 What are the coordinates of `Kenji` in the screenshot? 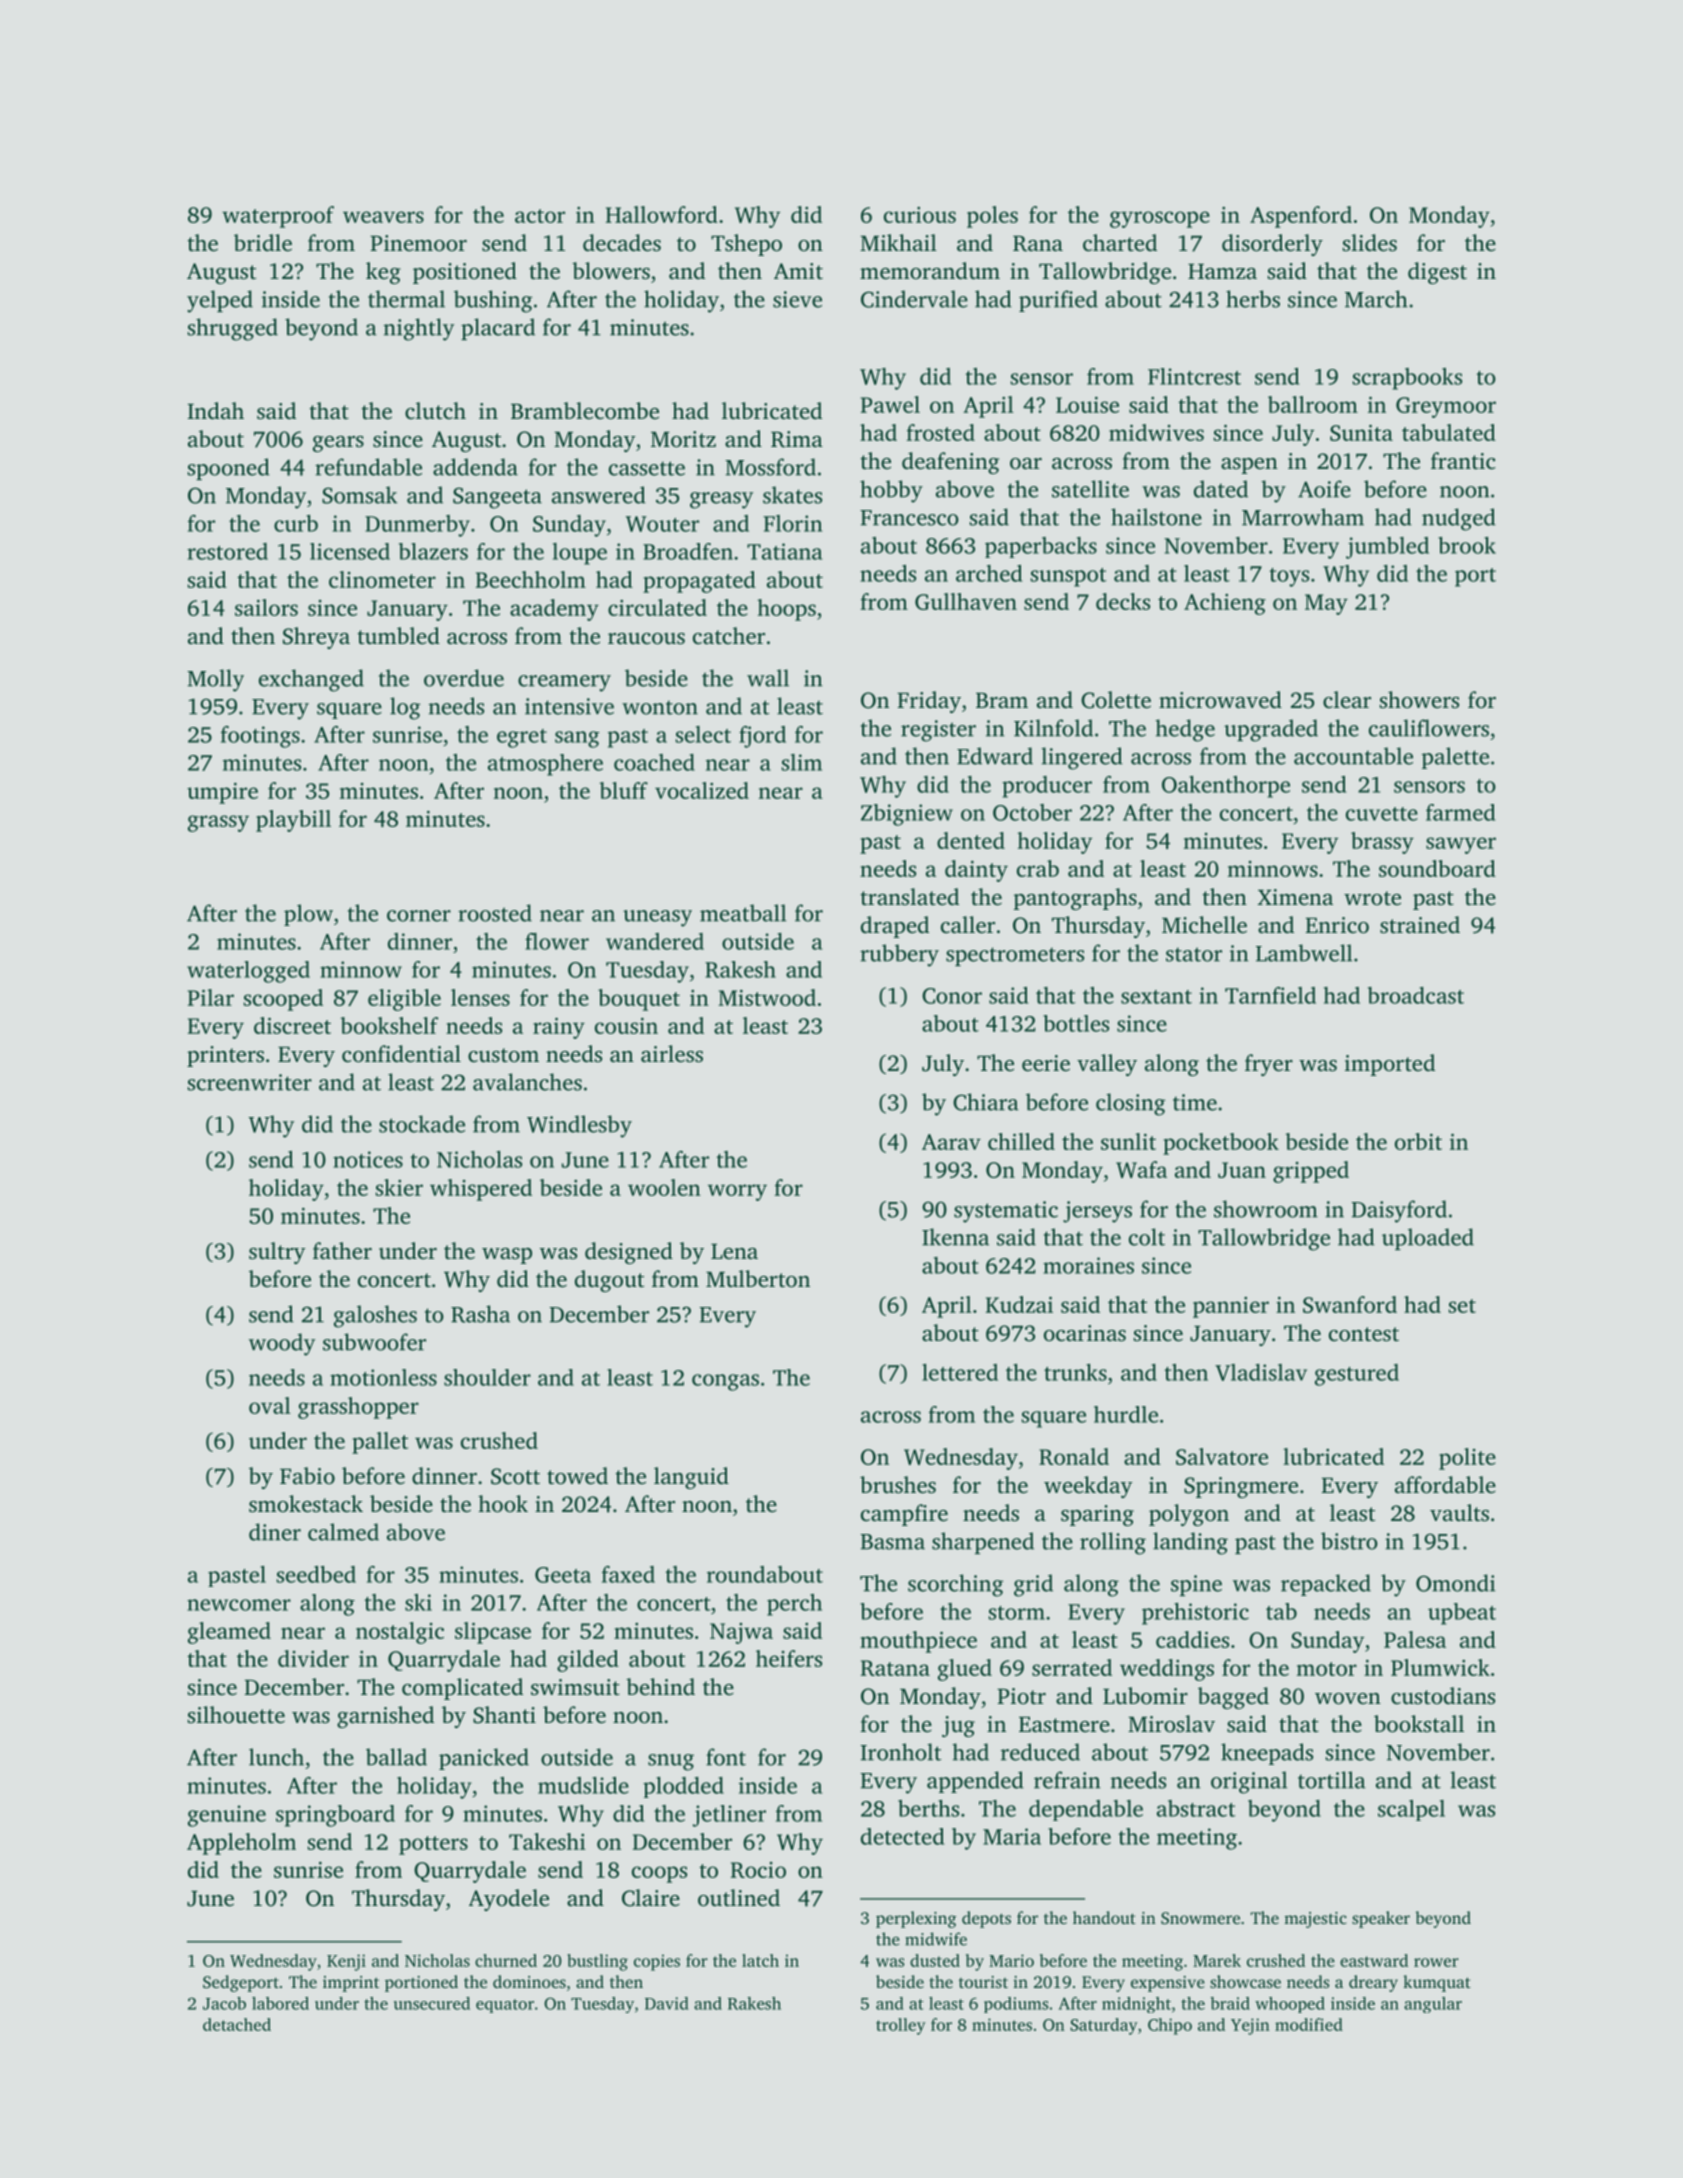 It's located at (346, 1962).
